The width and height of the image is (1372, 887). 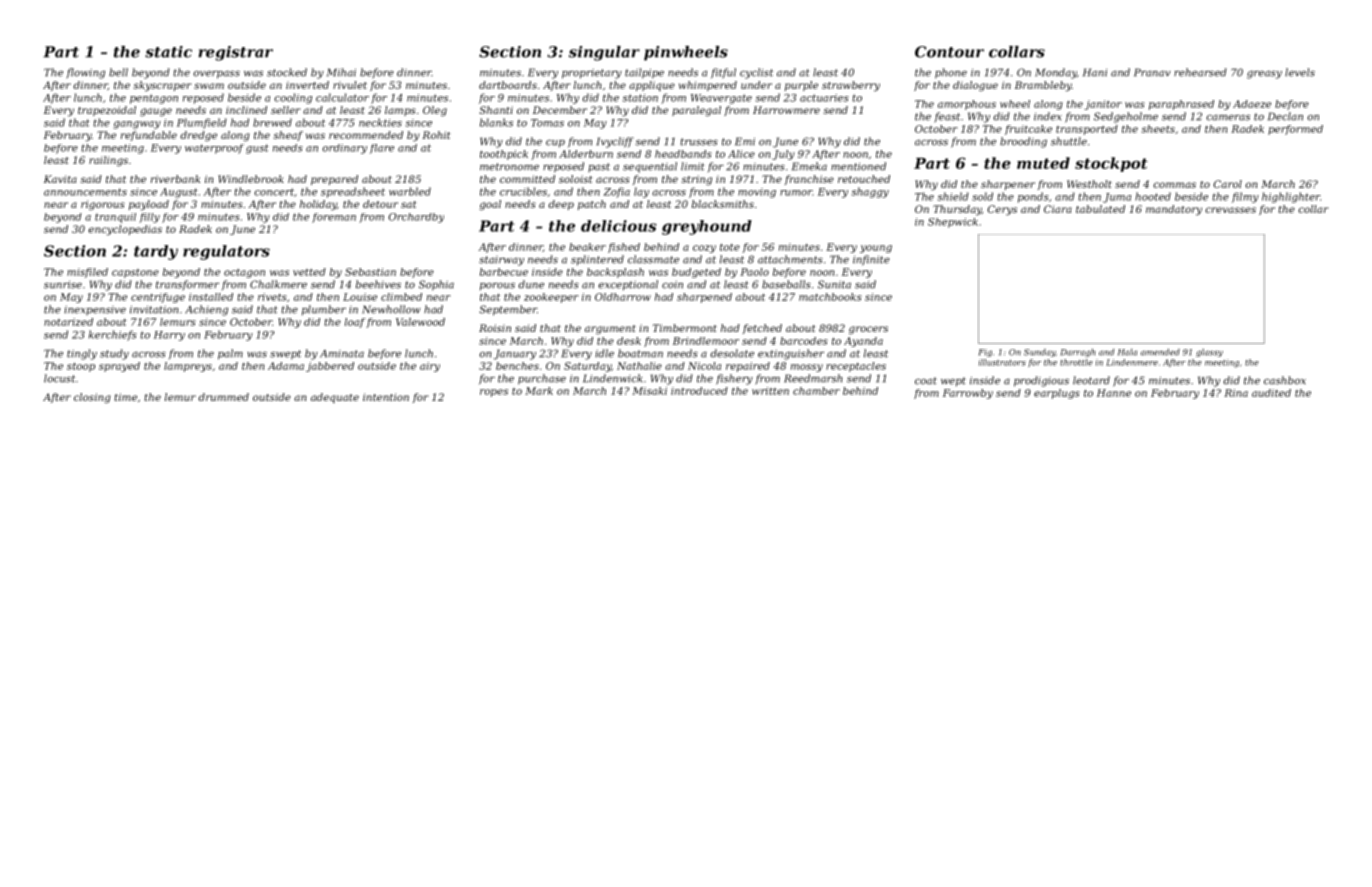 What do you see at coordinates (59, 378) in the image?
I see `locust` at bounding box center [59, 378].
